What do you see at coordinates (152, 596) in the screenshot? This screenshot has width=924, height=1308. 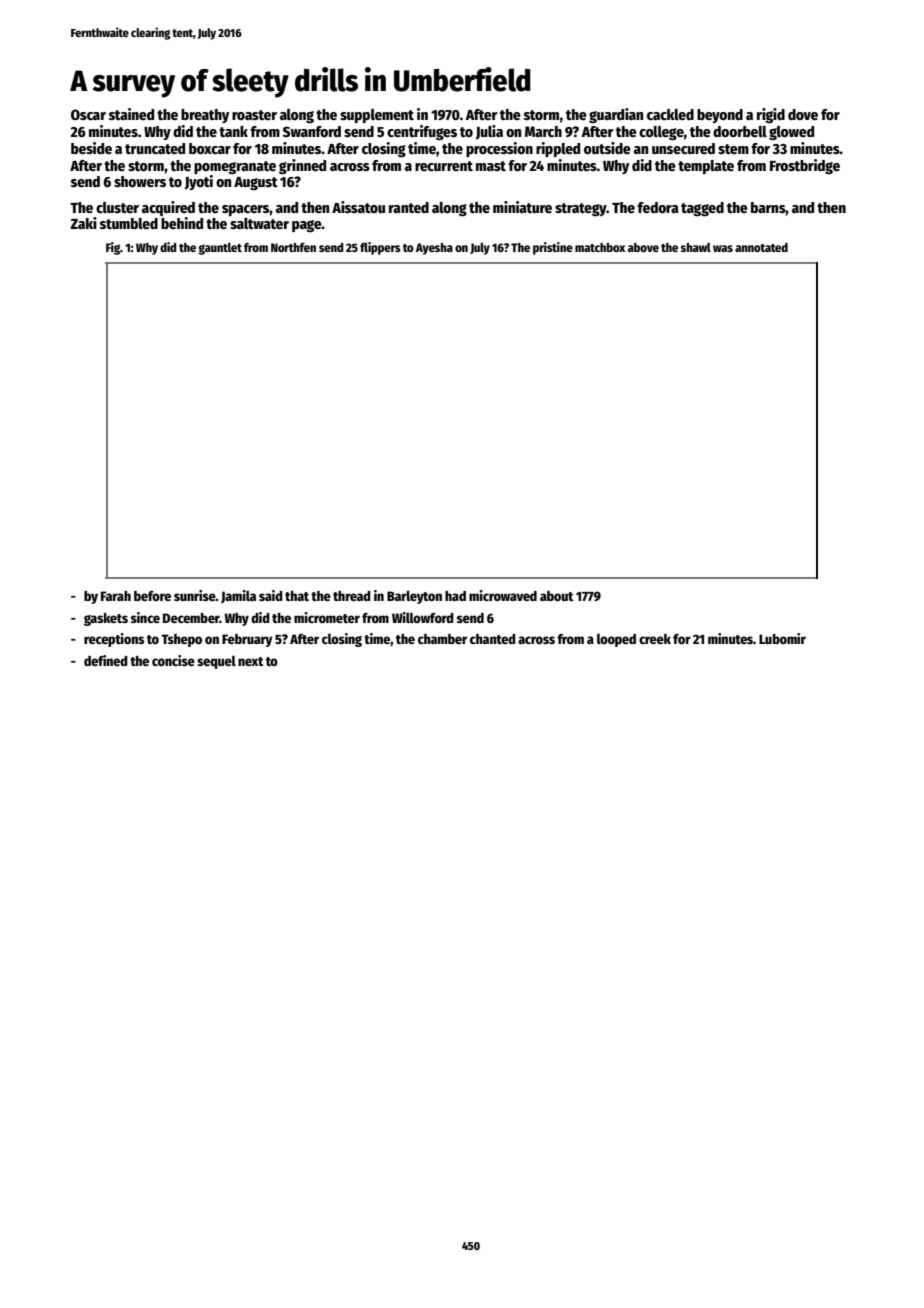 I see `before` at bounding box center [152, 596].
